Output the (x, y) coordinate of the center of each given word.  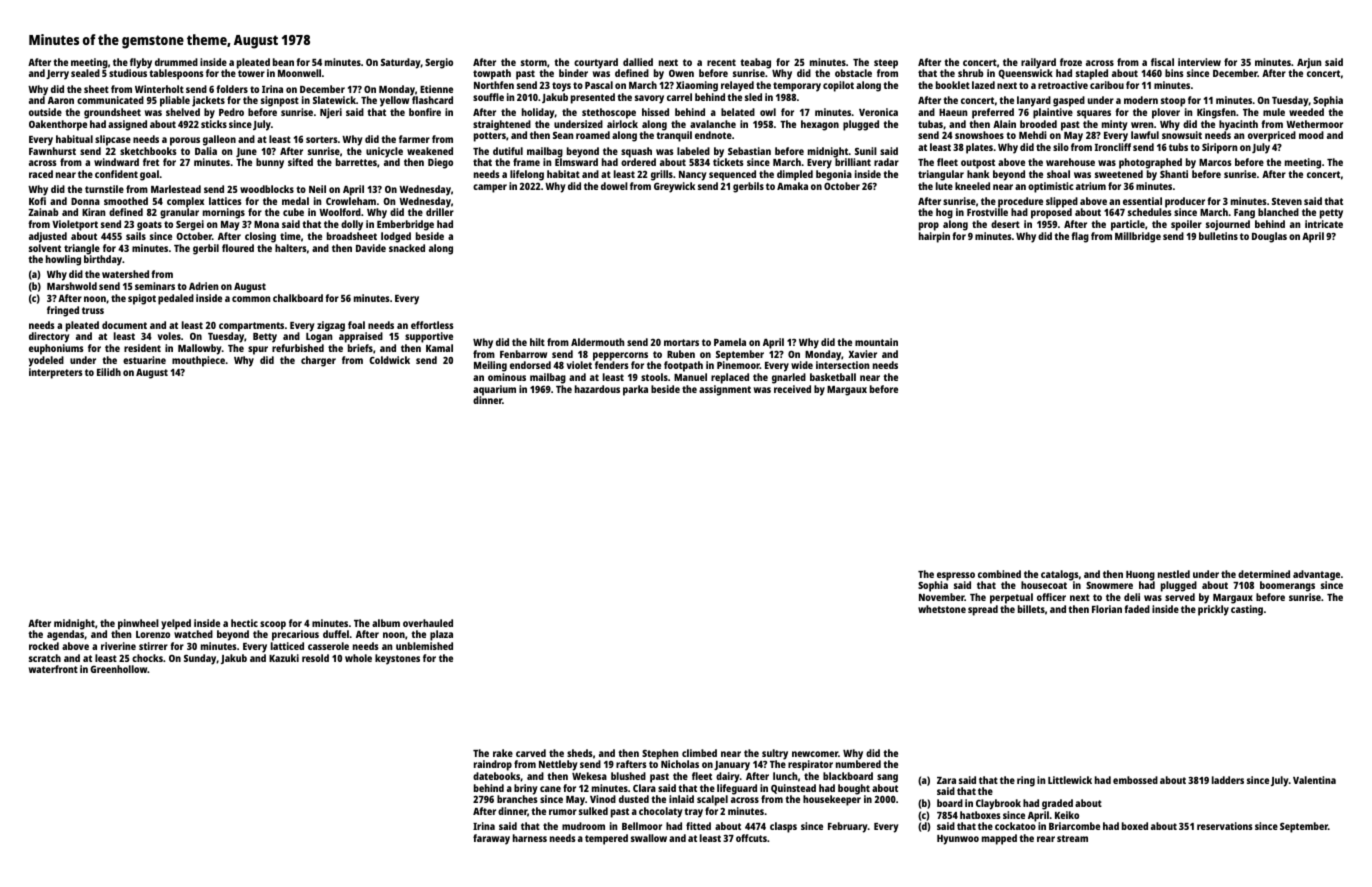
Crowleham (351, 201)
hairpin (934, 237)
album (386, 623)
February (848, 827)
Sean (563, 135)
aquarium (494, 390)
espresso (956, 576)
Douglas (1269, 237)
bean (283, 62)
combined (999, 574)
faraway (491, 839)
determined (1264, 574)
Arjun (1309, 63)
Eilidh (109, 372)
